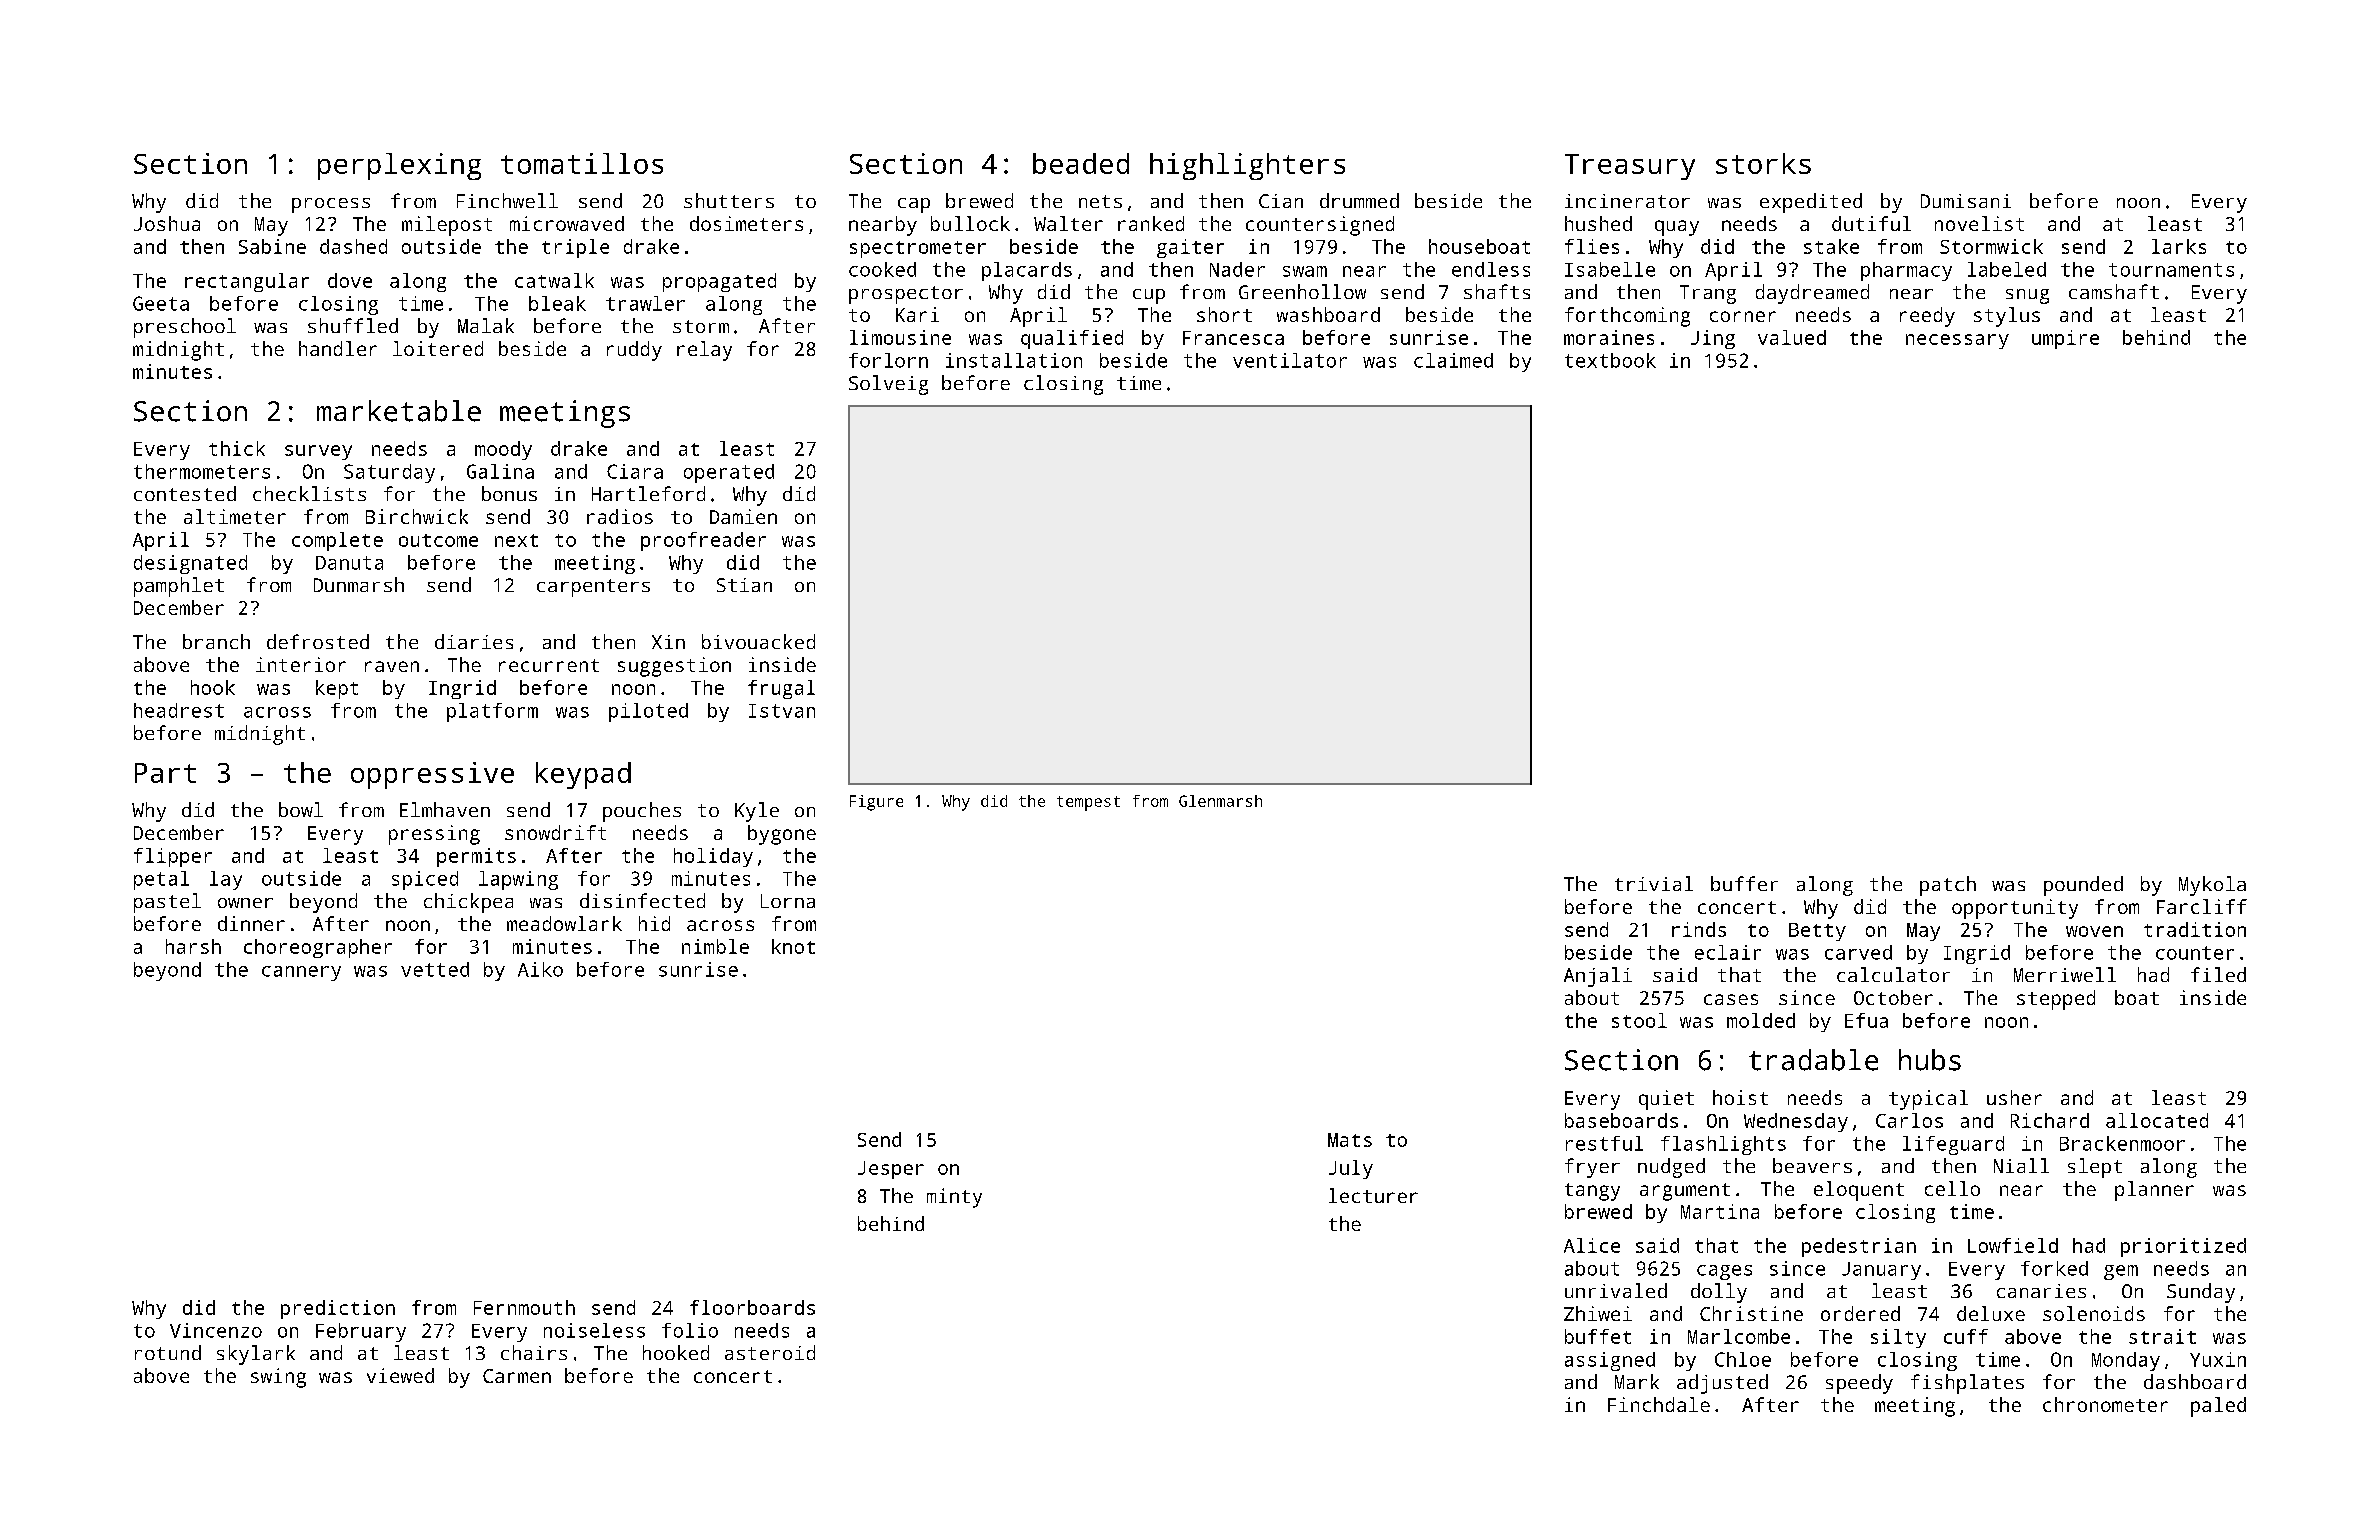  What do you see at coordinates (954, 1198) in the document?
I see `minty` at bounding box center [954, 1198].
